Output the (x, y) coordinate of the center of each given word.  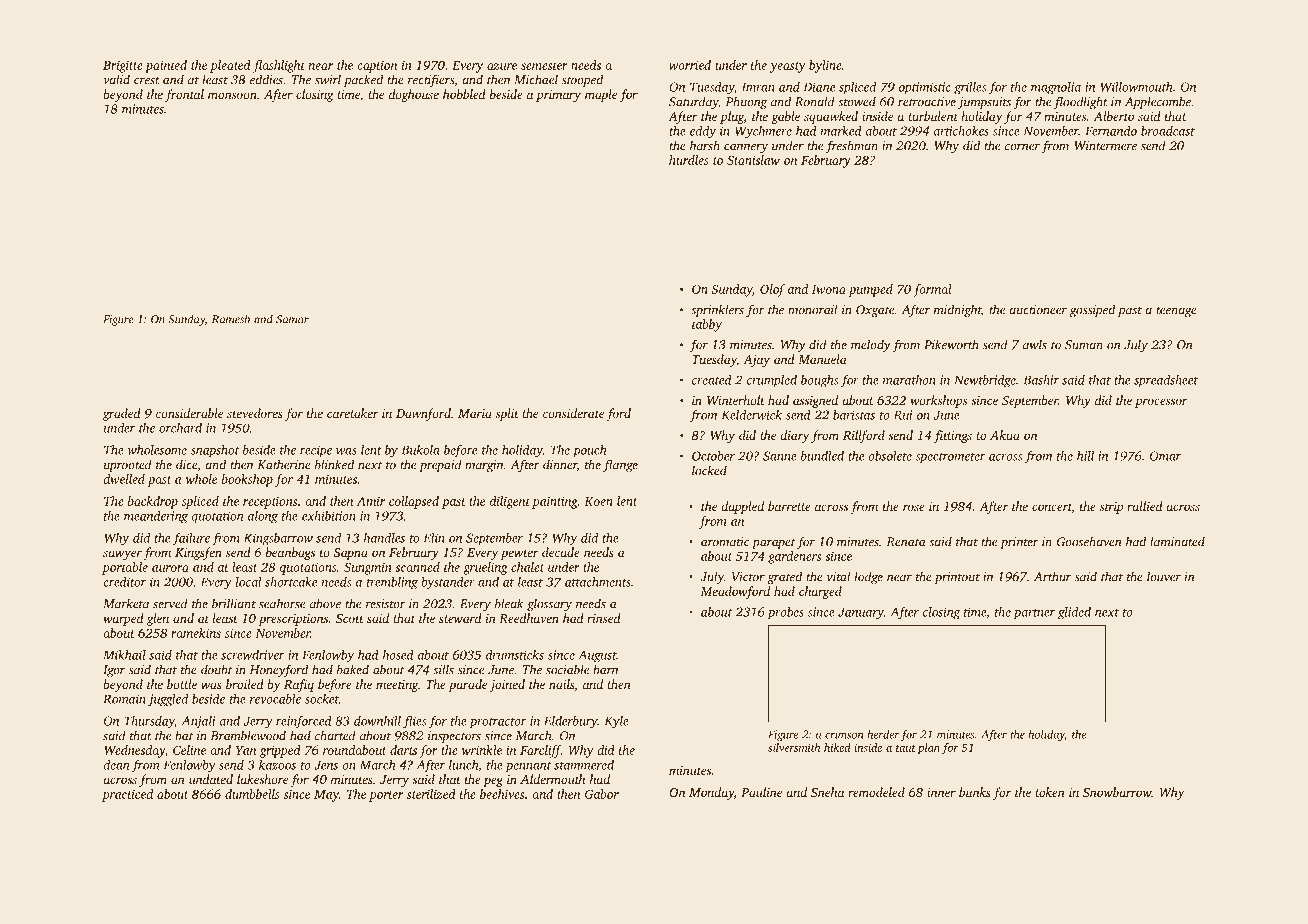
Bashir (1041, 380)
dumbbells (252, 794)
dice (186, 464)
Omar (1165, 456)
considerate (573, 413)
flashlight (279, 66)
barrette (789, 506)
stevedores (255, 413)
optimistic (925, 88)
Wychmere (763, 132)
